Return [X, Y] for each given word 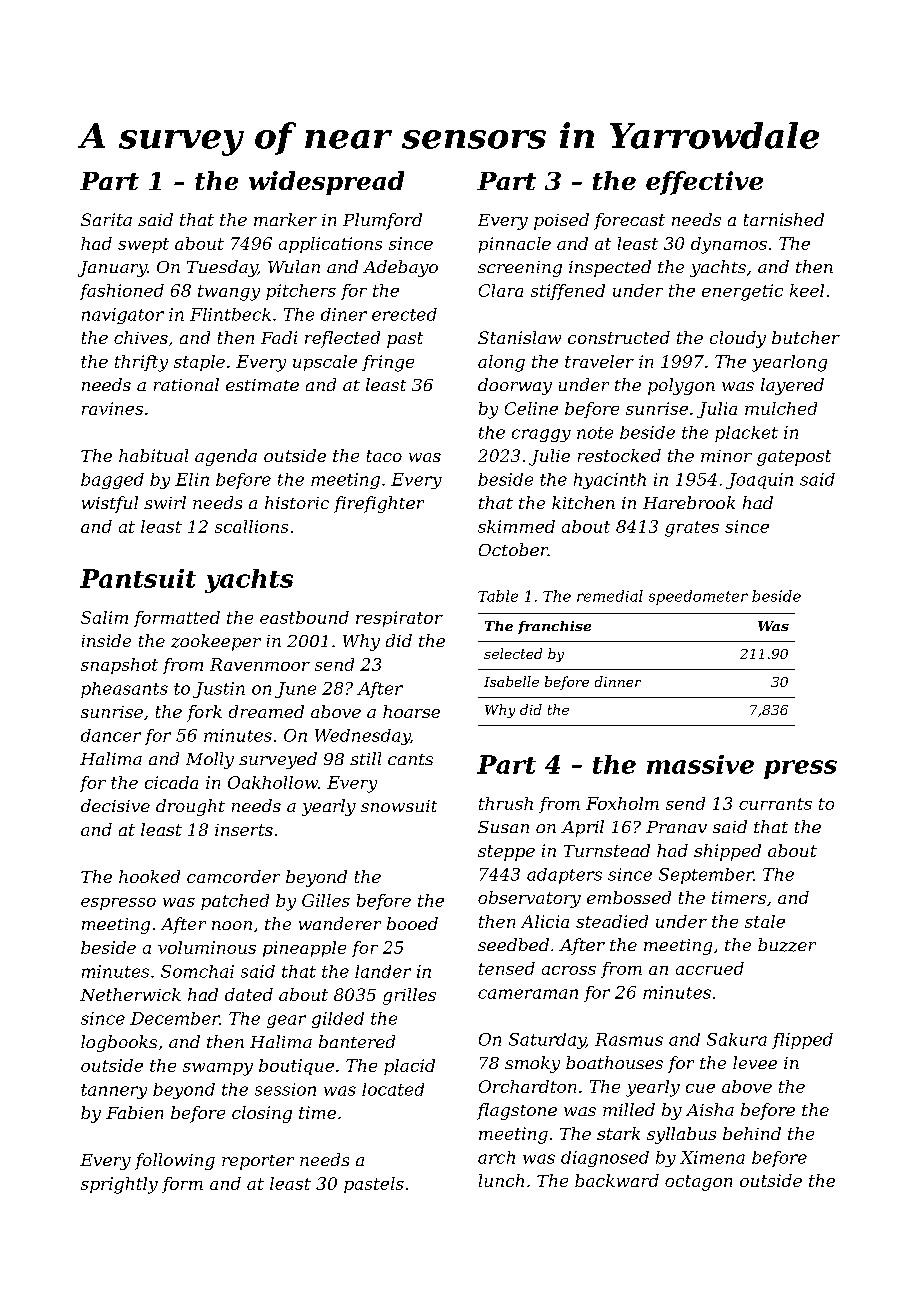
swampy [218, 1069]
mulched [781, 408]
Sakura [737, 1039]
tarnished [784, 219]
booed [412, 923]
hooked [149, 876]
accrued [710, 968]
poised [561, 221]
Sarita [106, 219]
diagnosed [605, 1159]
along [501, 363]
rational [186, 384]
